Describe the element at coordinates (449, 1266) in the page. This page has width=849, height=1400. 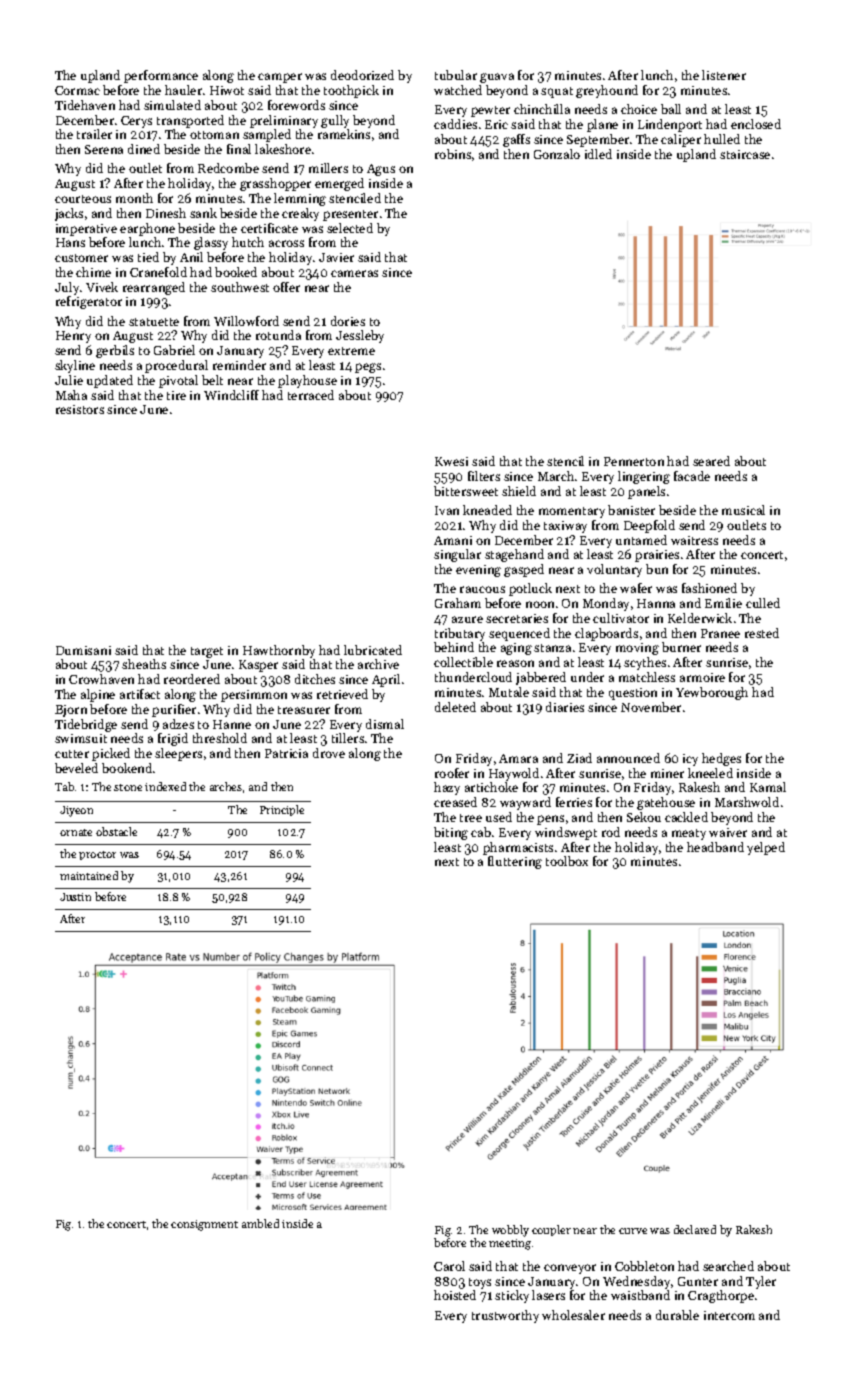
I see `Carol` at that location.
